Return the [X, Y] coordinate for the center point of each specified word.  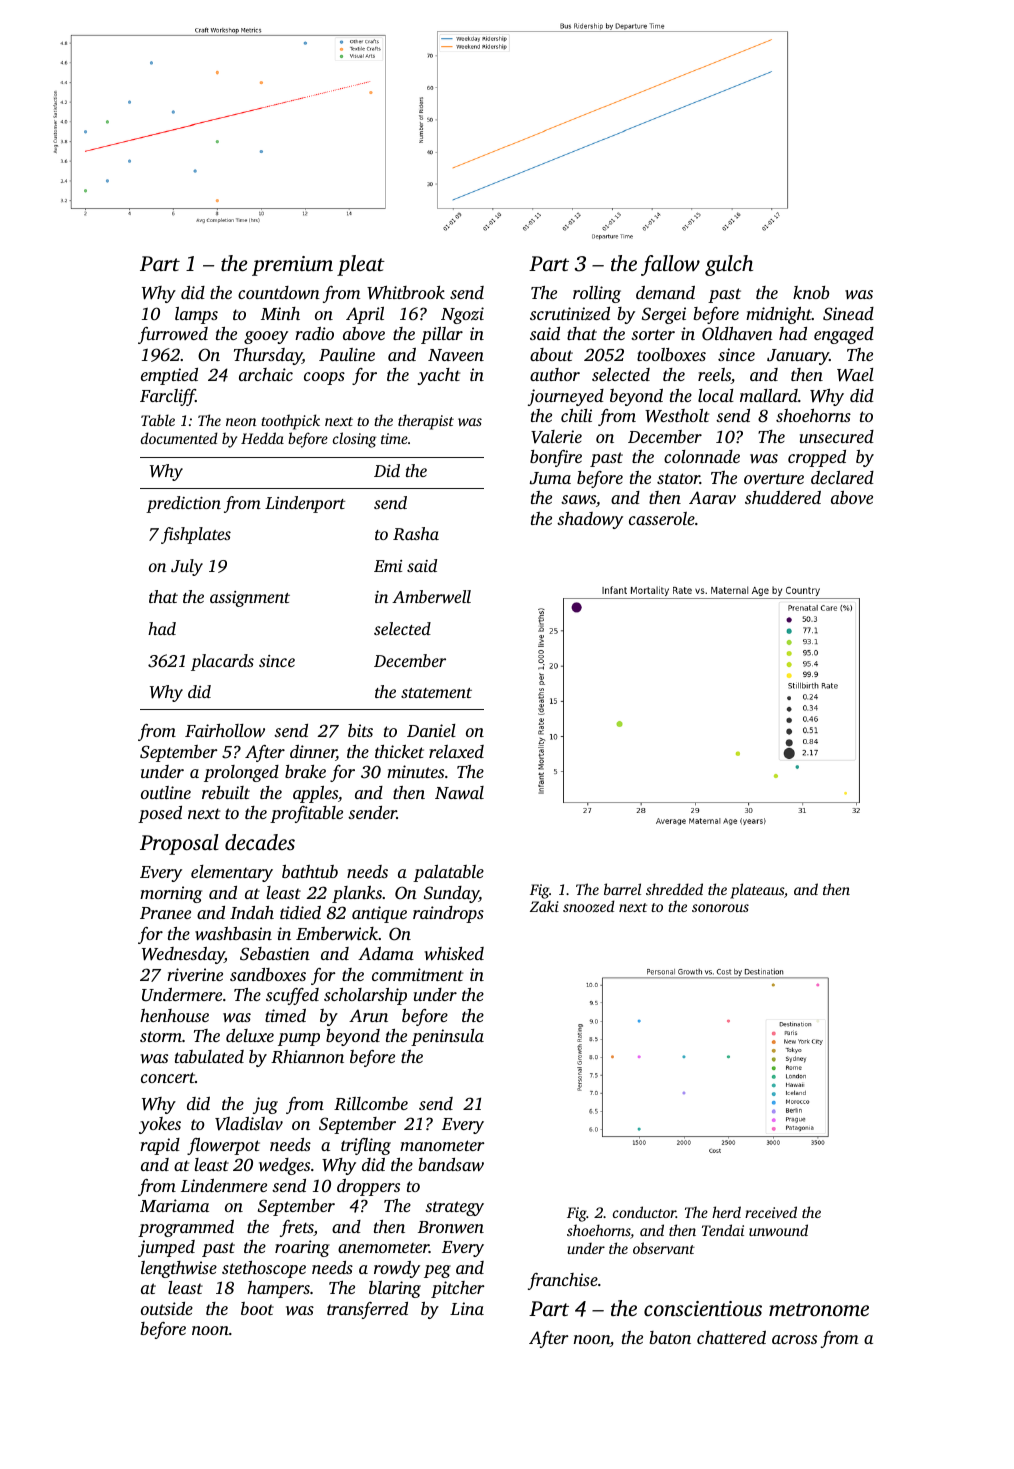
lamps [196, 315]
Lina [467, 1308]
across [794, 1339]
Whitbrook [406, 293]
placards [222, 662]
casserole [662, 518]
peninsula [447, 1037]
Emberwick [337, 933]
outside [167, 1308]
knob [811, 292]
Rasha [416, 533]
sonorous [720, 908]
